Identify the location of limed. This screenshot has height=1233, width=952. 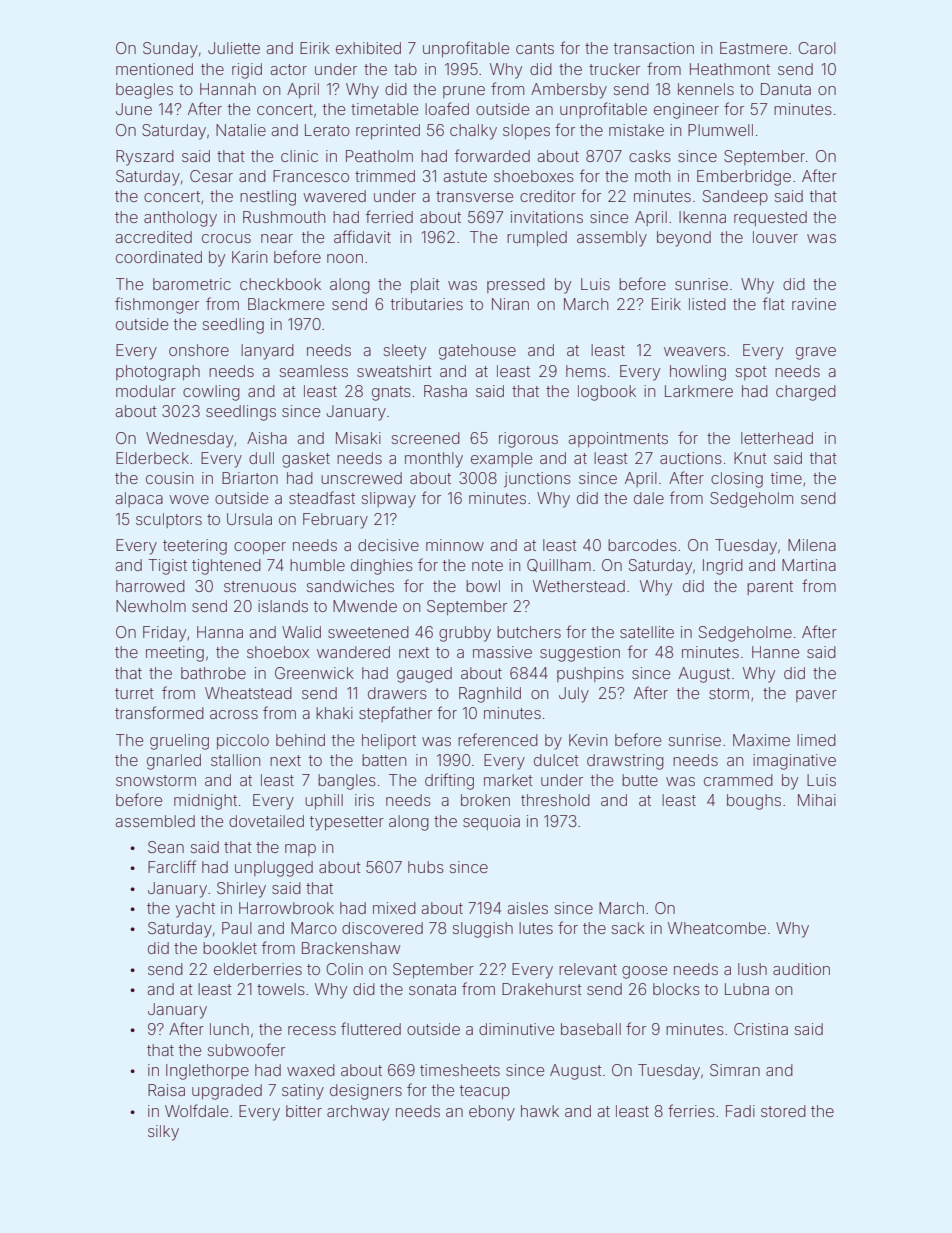
(816, 740).
